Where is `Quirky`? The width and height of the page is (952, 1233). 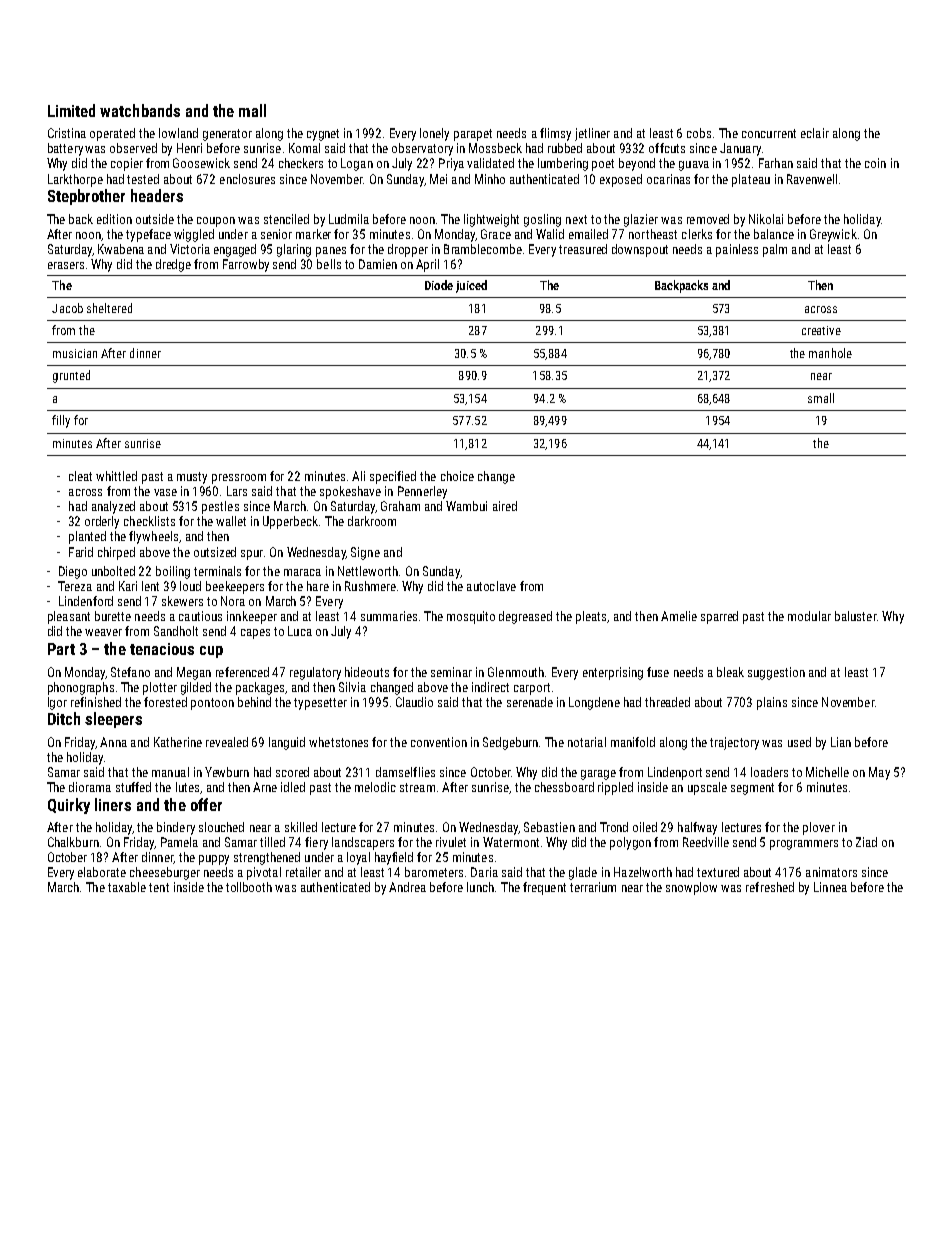
Quirky is located at coordinates (69, 806).
